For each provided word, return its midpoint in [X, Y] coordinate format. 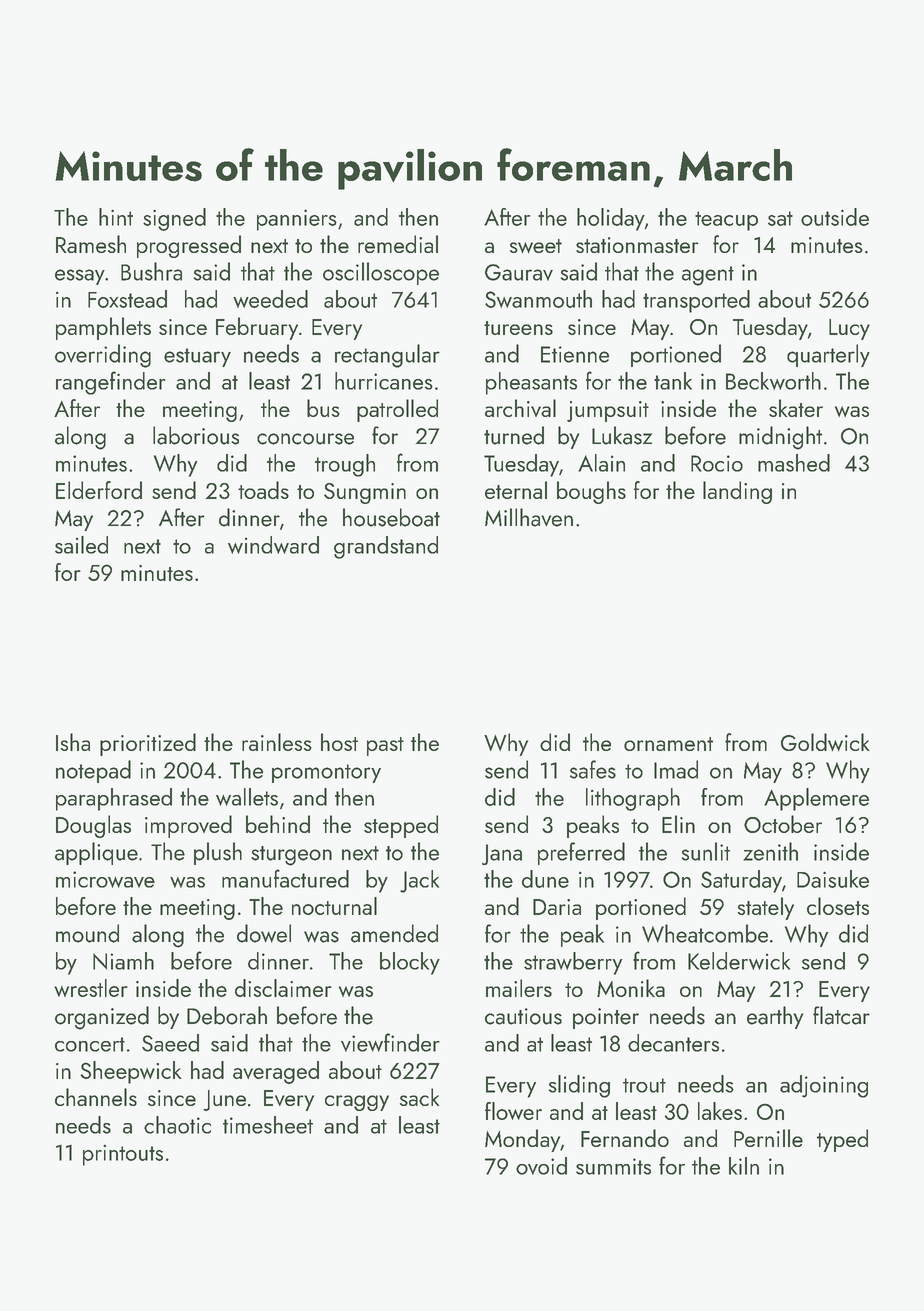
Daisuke [833, 879]
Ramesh [91, 244]
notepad [93, 771]
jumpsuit [608, 411]
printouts [123, 1155]
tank [673, 381]
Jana [502, 854]
